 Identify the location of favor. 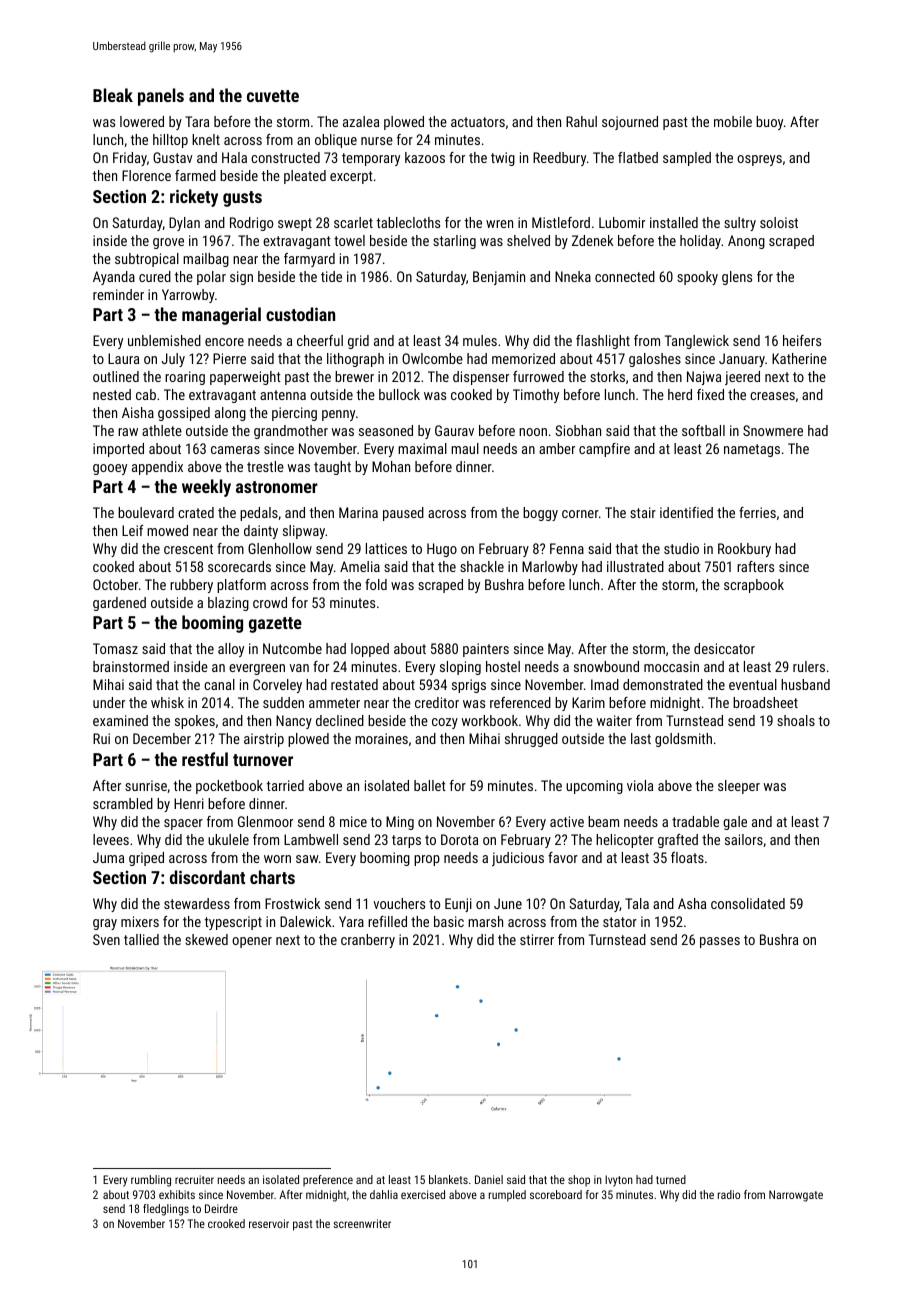
(563, 857).
